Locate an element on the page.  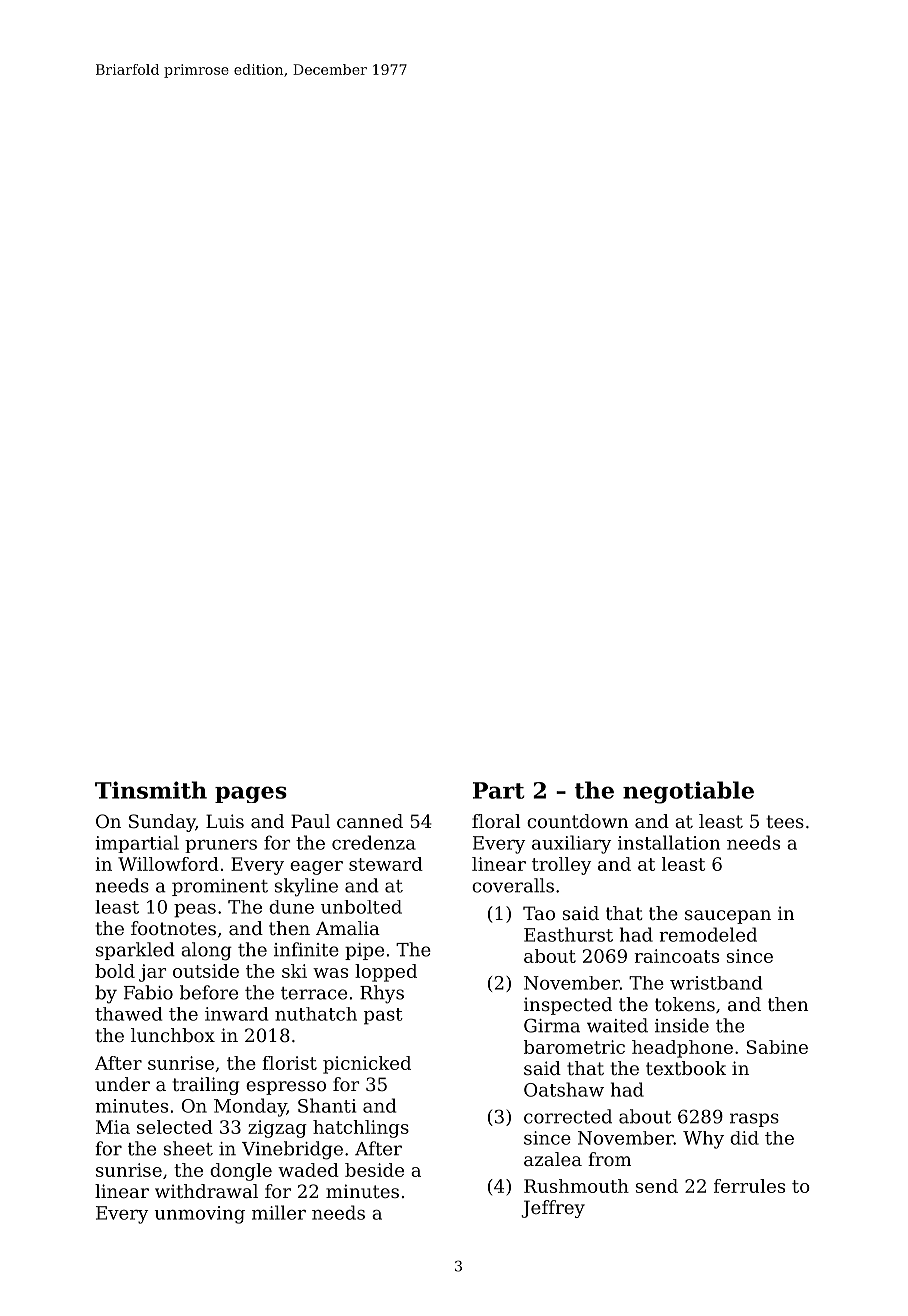
Paul is located at coordinates (310, 821).
